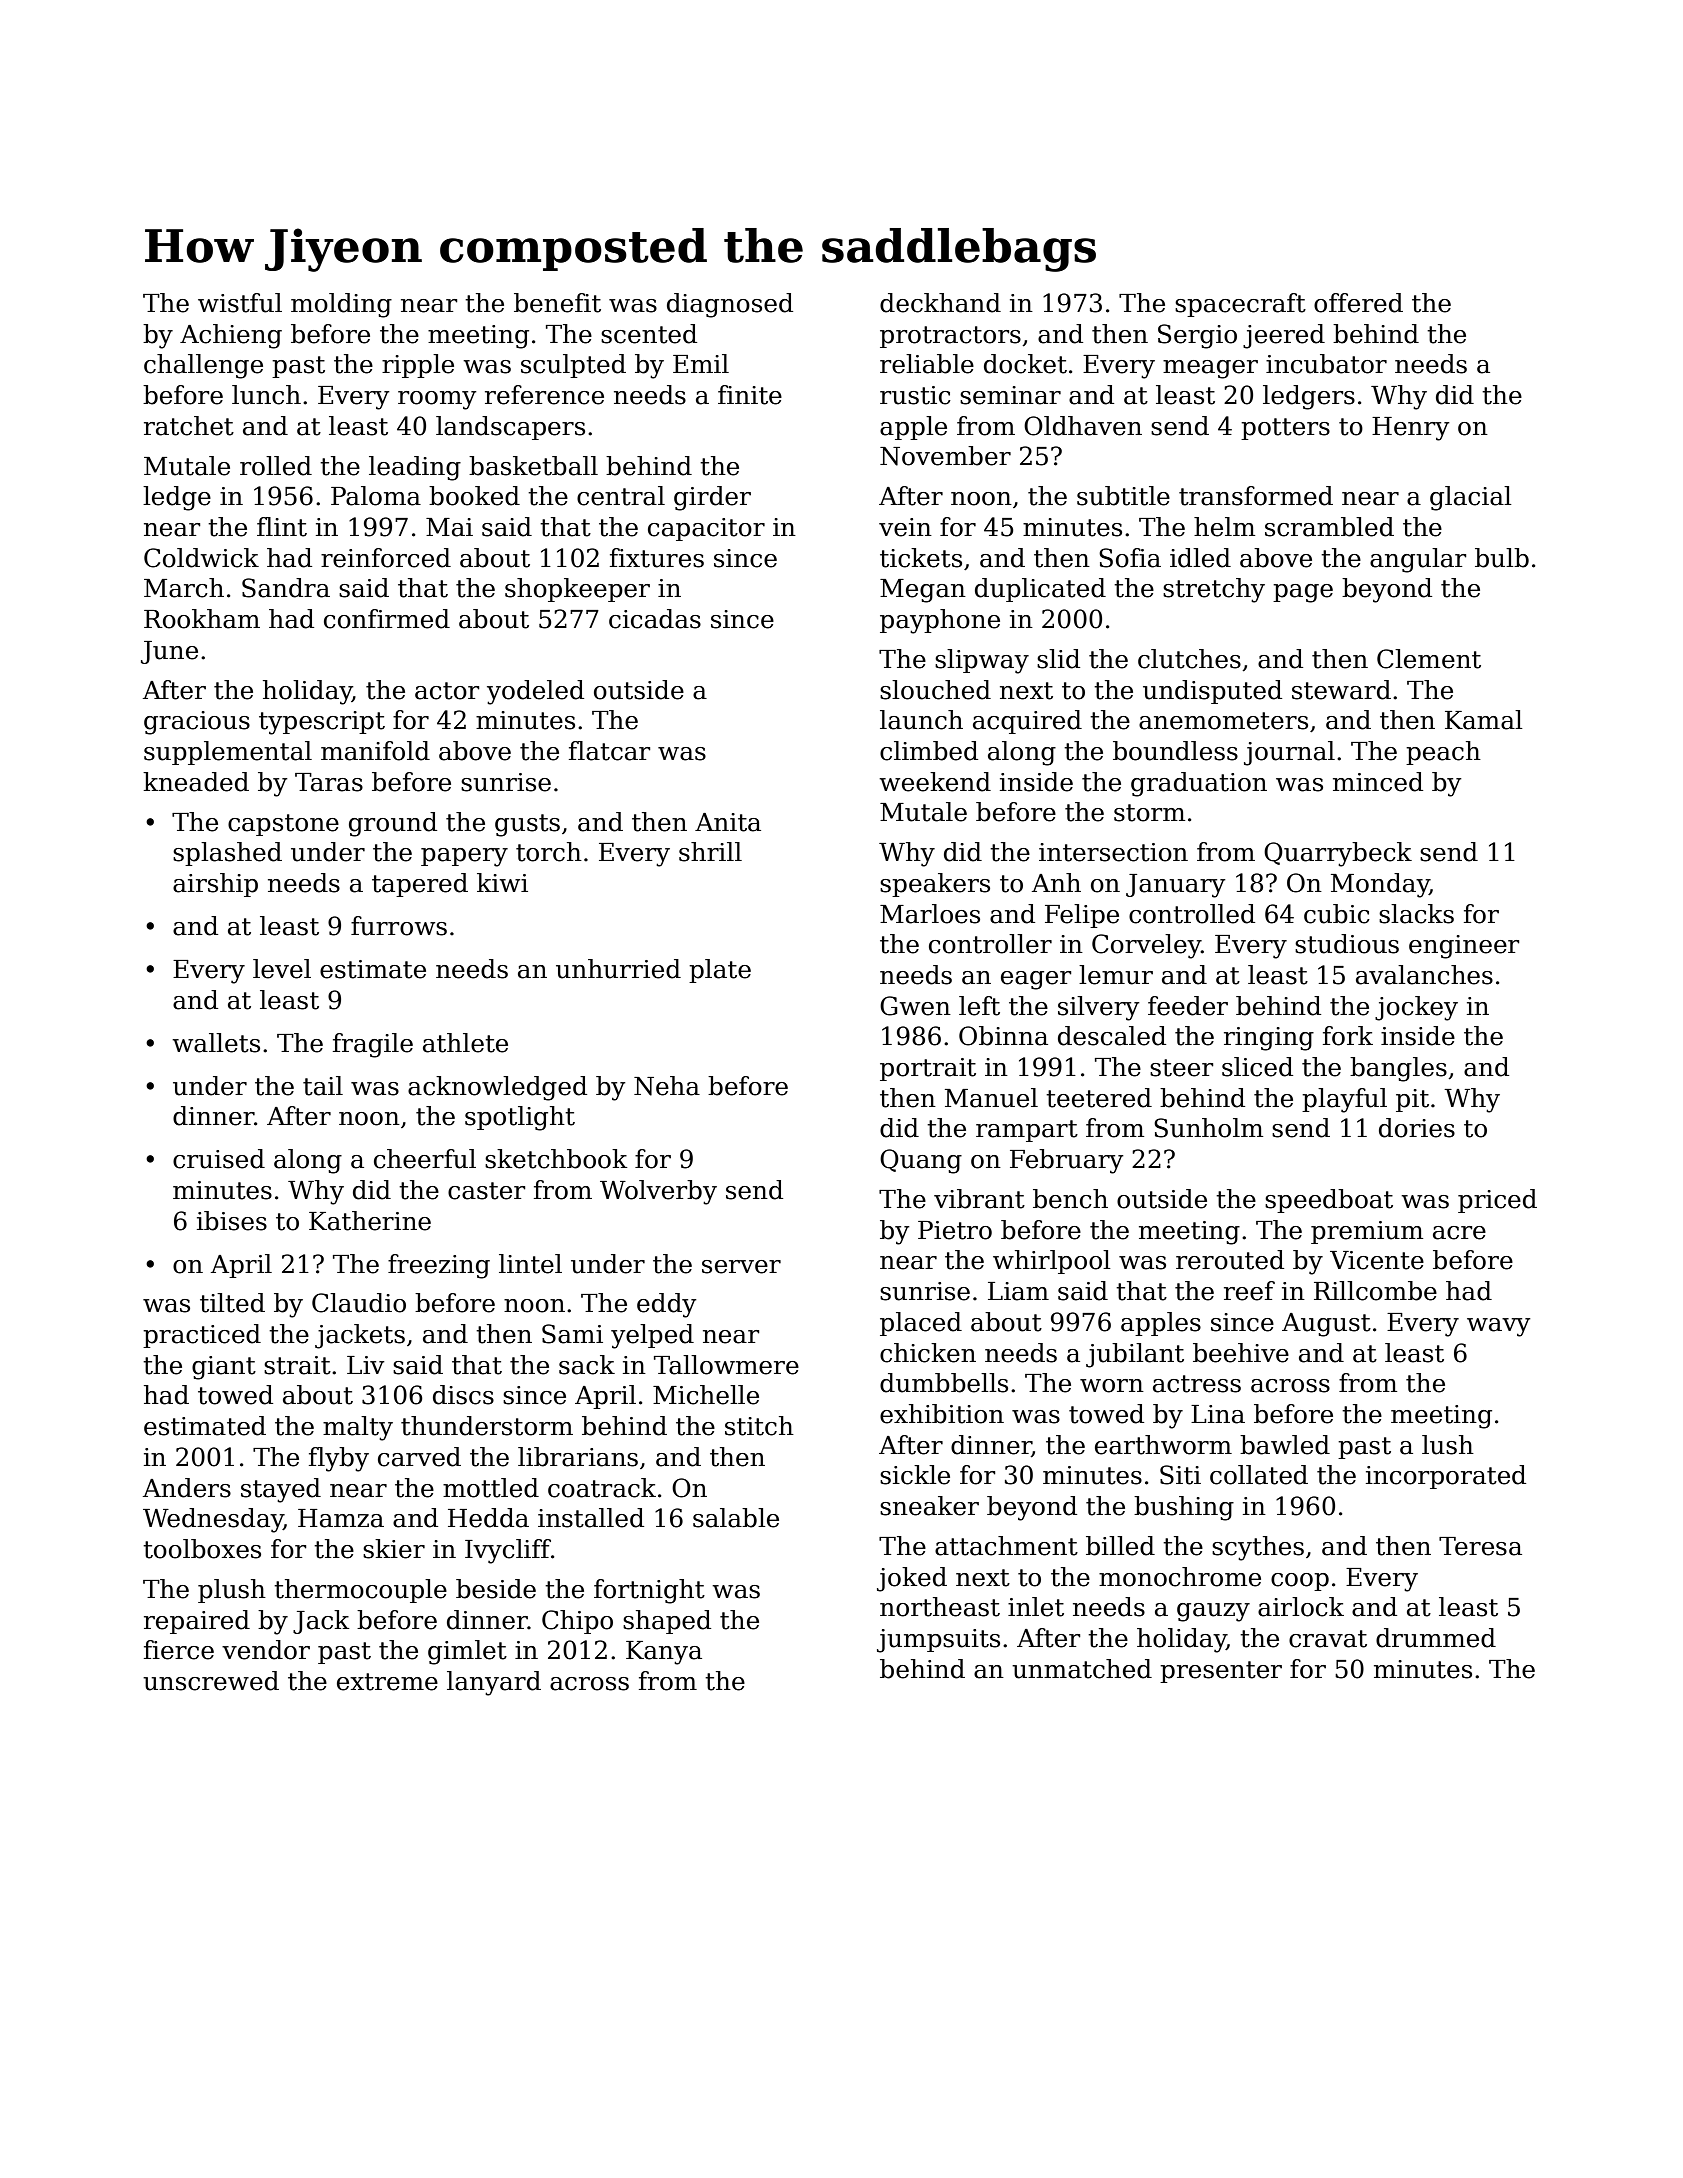  I want to click on wistful, so click(240, 303).
